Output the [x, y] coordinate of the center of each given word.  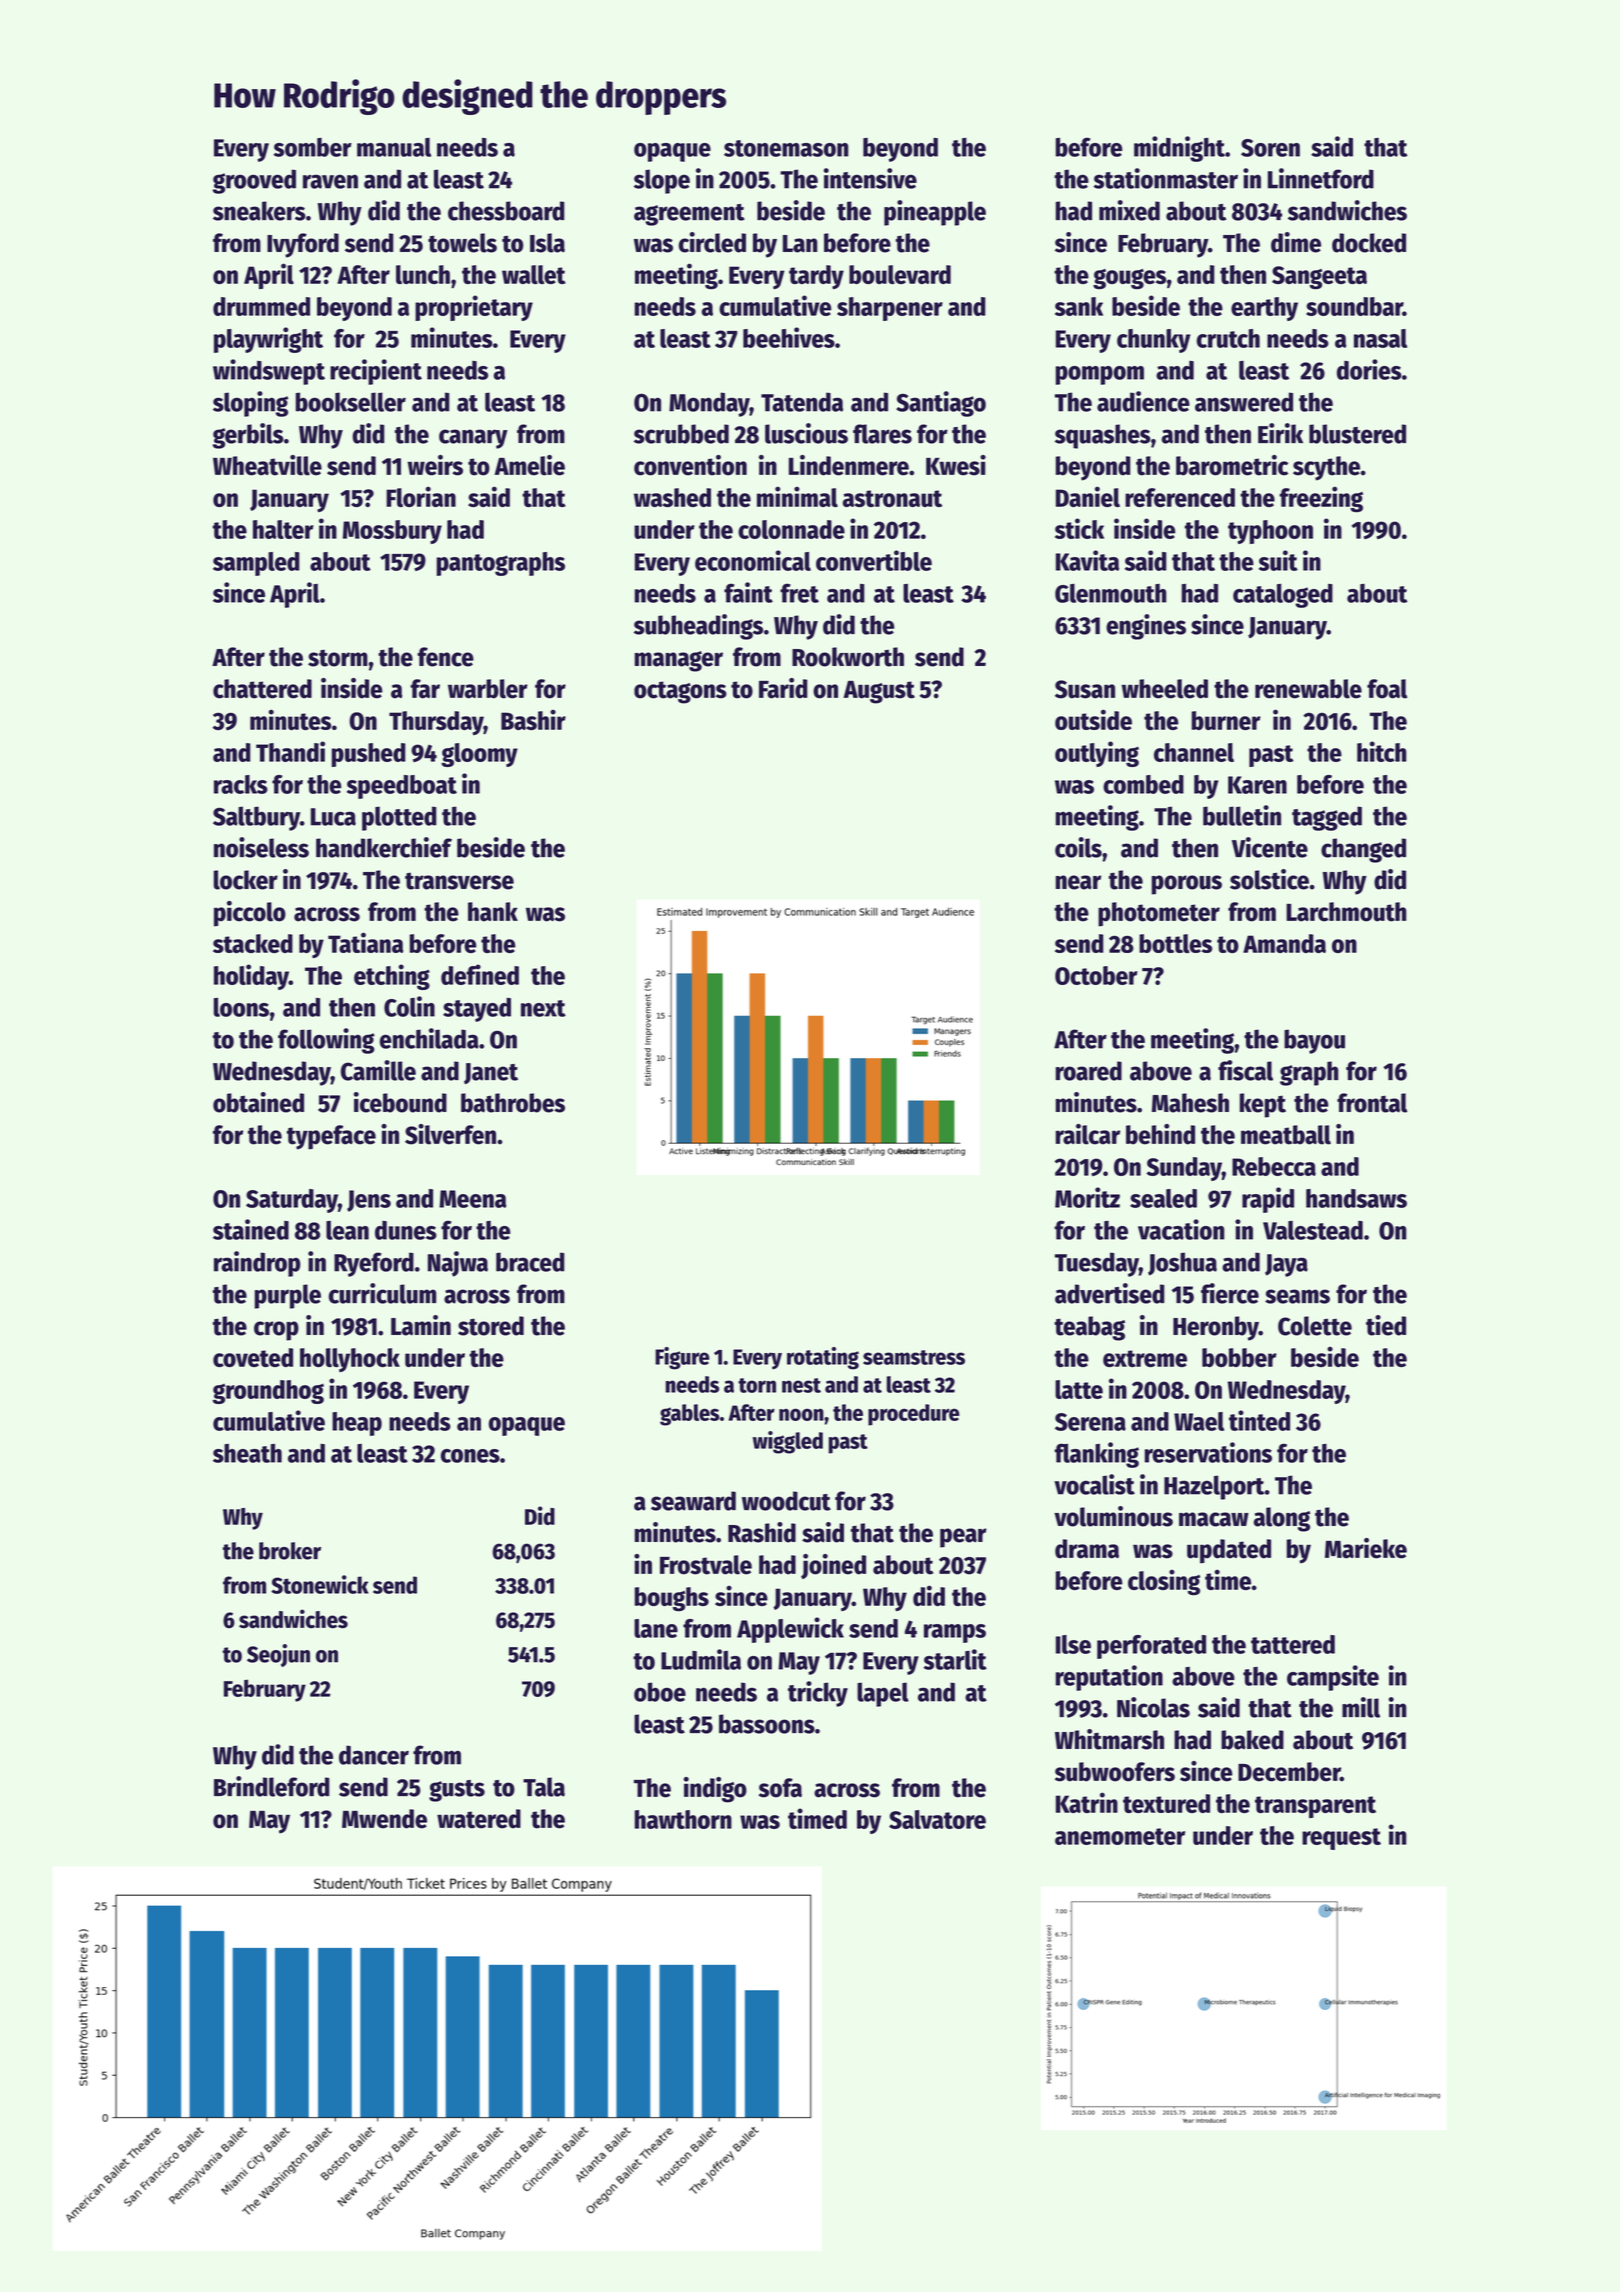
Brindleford [272, 1786]
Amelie [529, 465]
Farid [783, 688]
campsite [1333, 1678]
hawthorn [683, 1819]
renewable [1308, 689]
